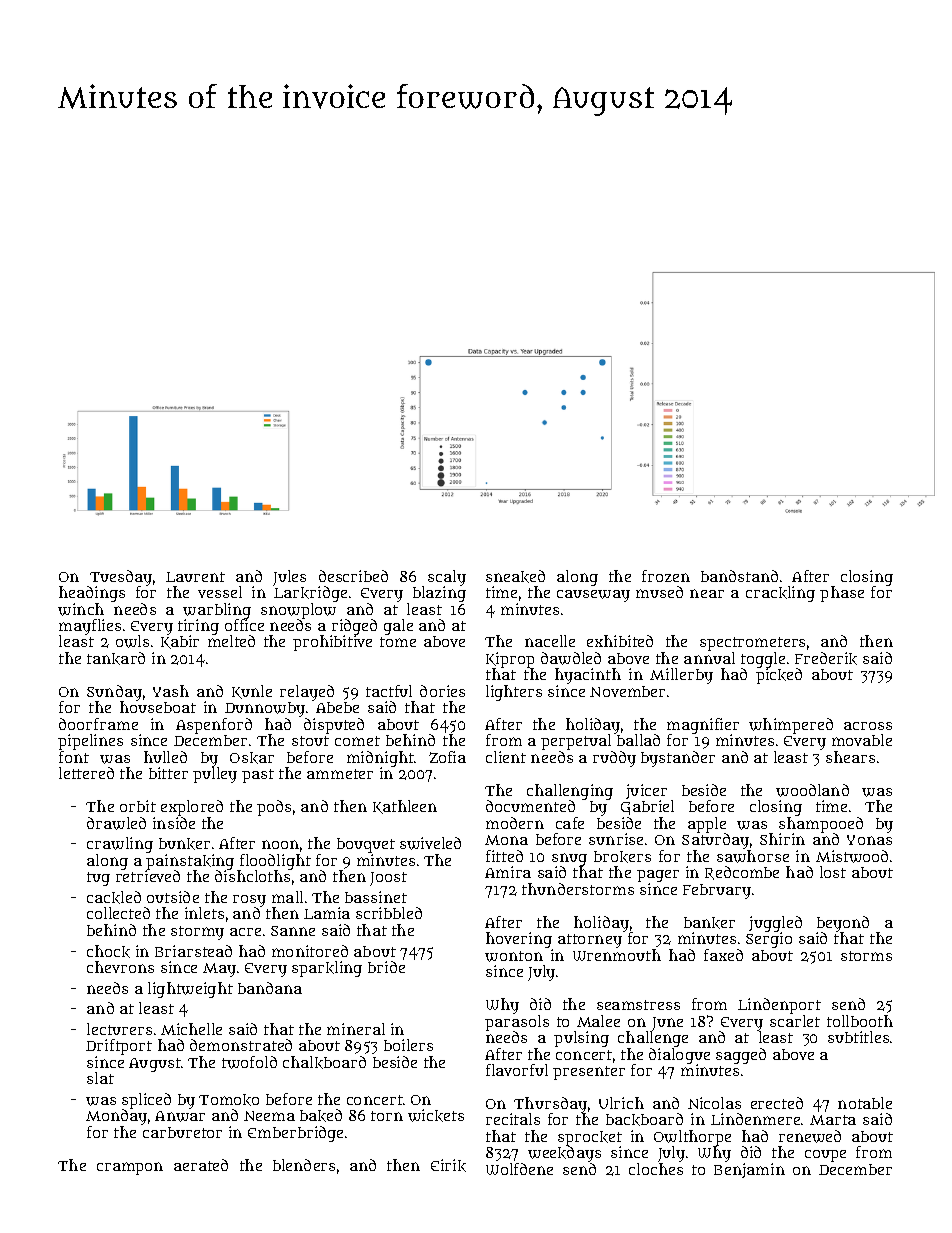 The height and width of the page is (1233, 952). What do you see at coordinates (506, 840) in the page?
I see `Mona` at bounding box center [506, 840].
